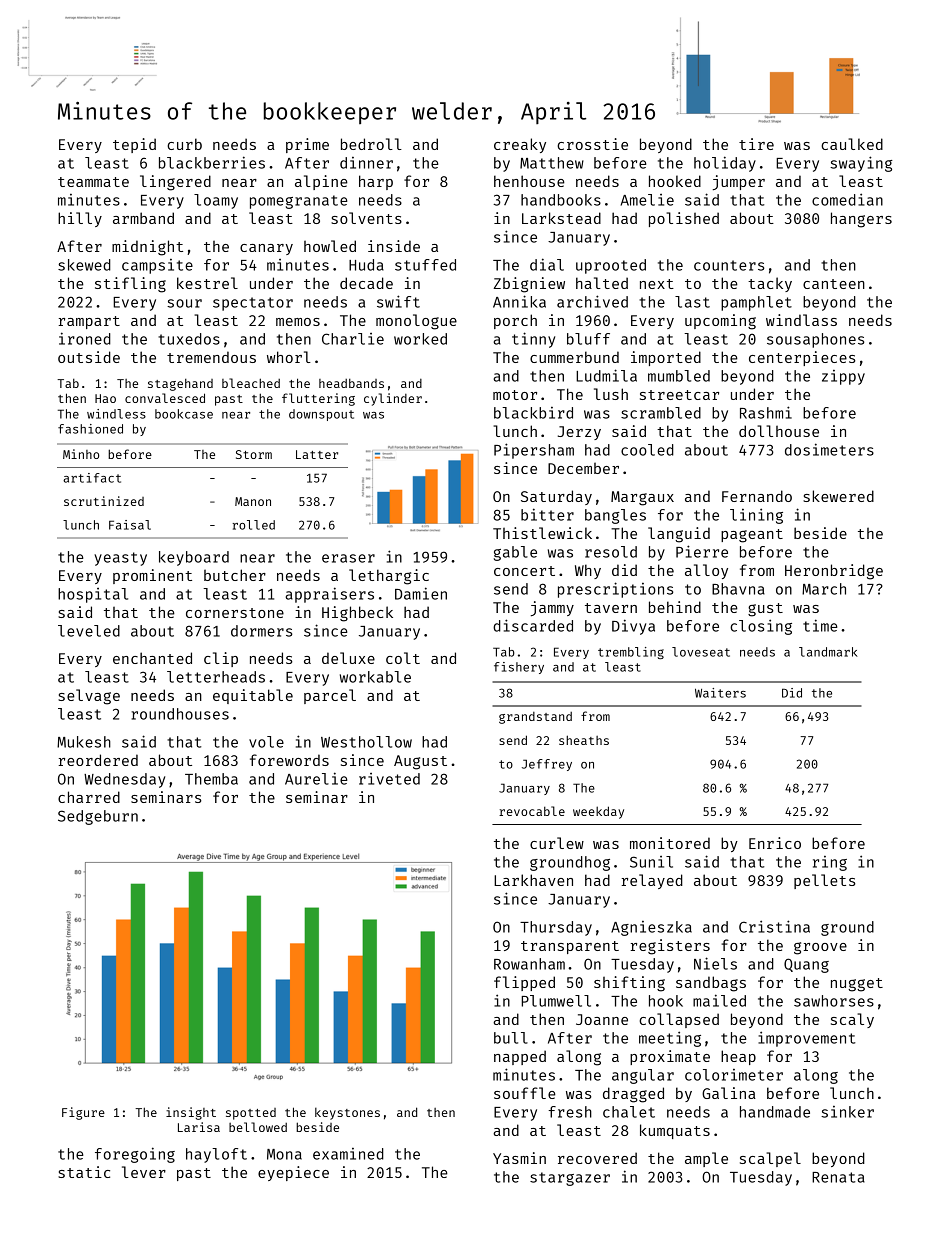 This screenshot has width=952, height=1233. Describe the element at coordinates (520, 145) in the screenshot. I see `creaky` at that location.
